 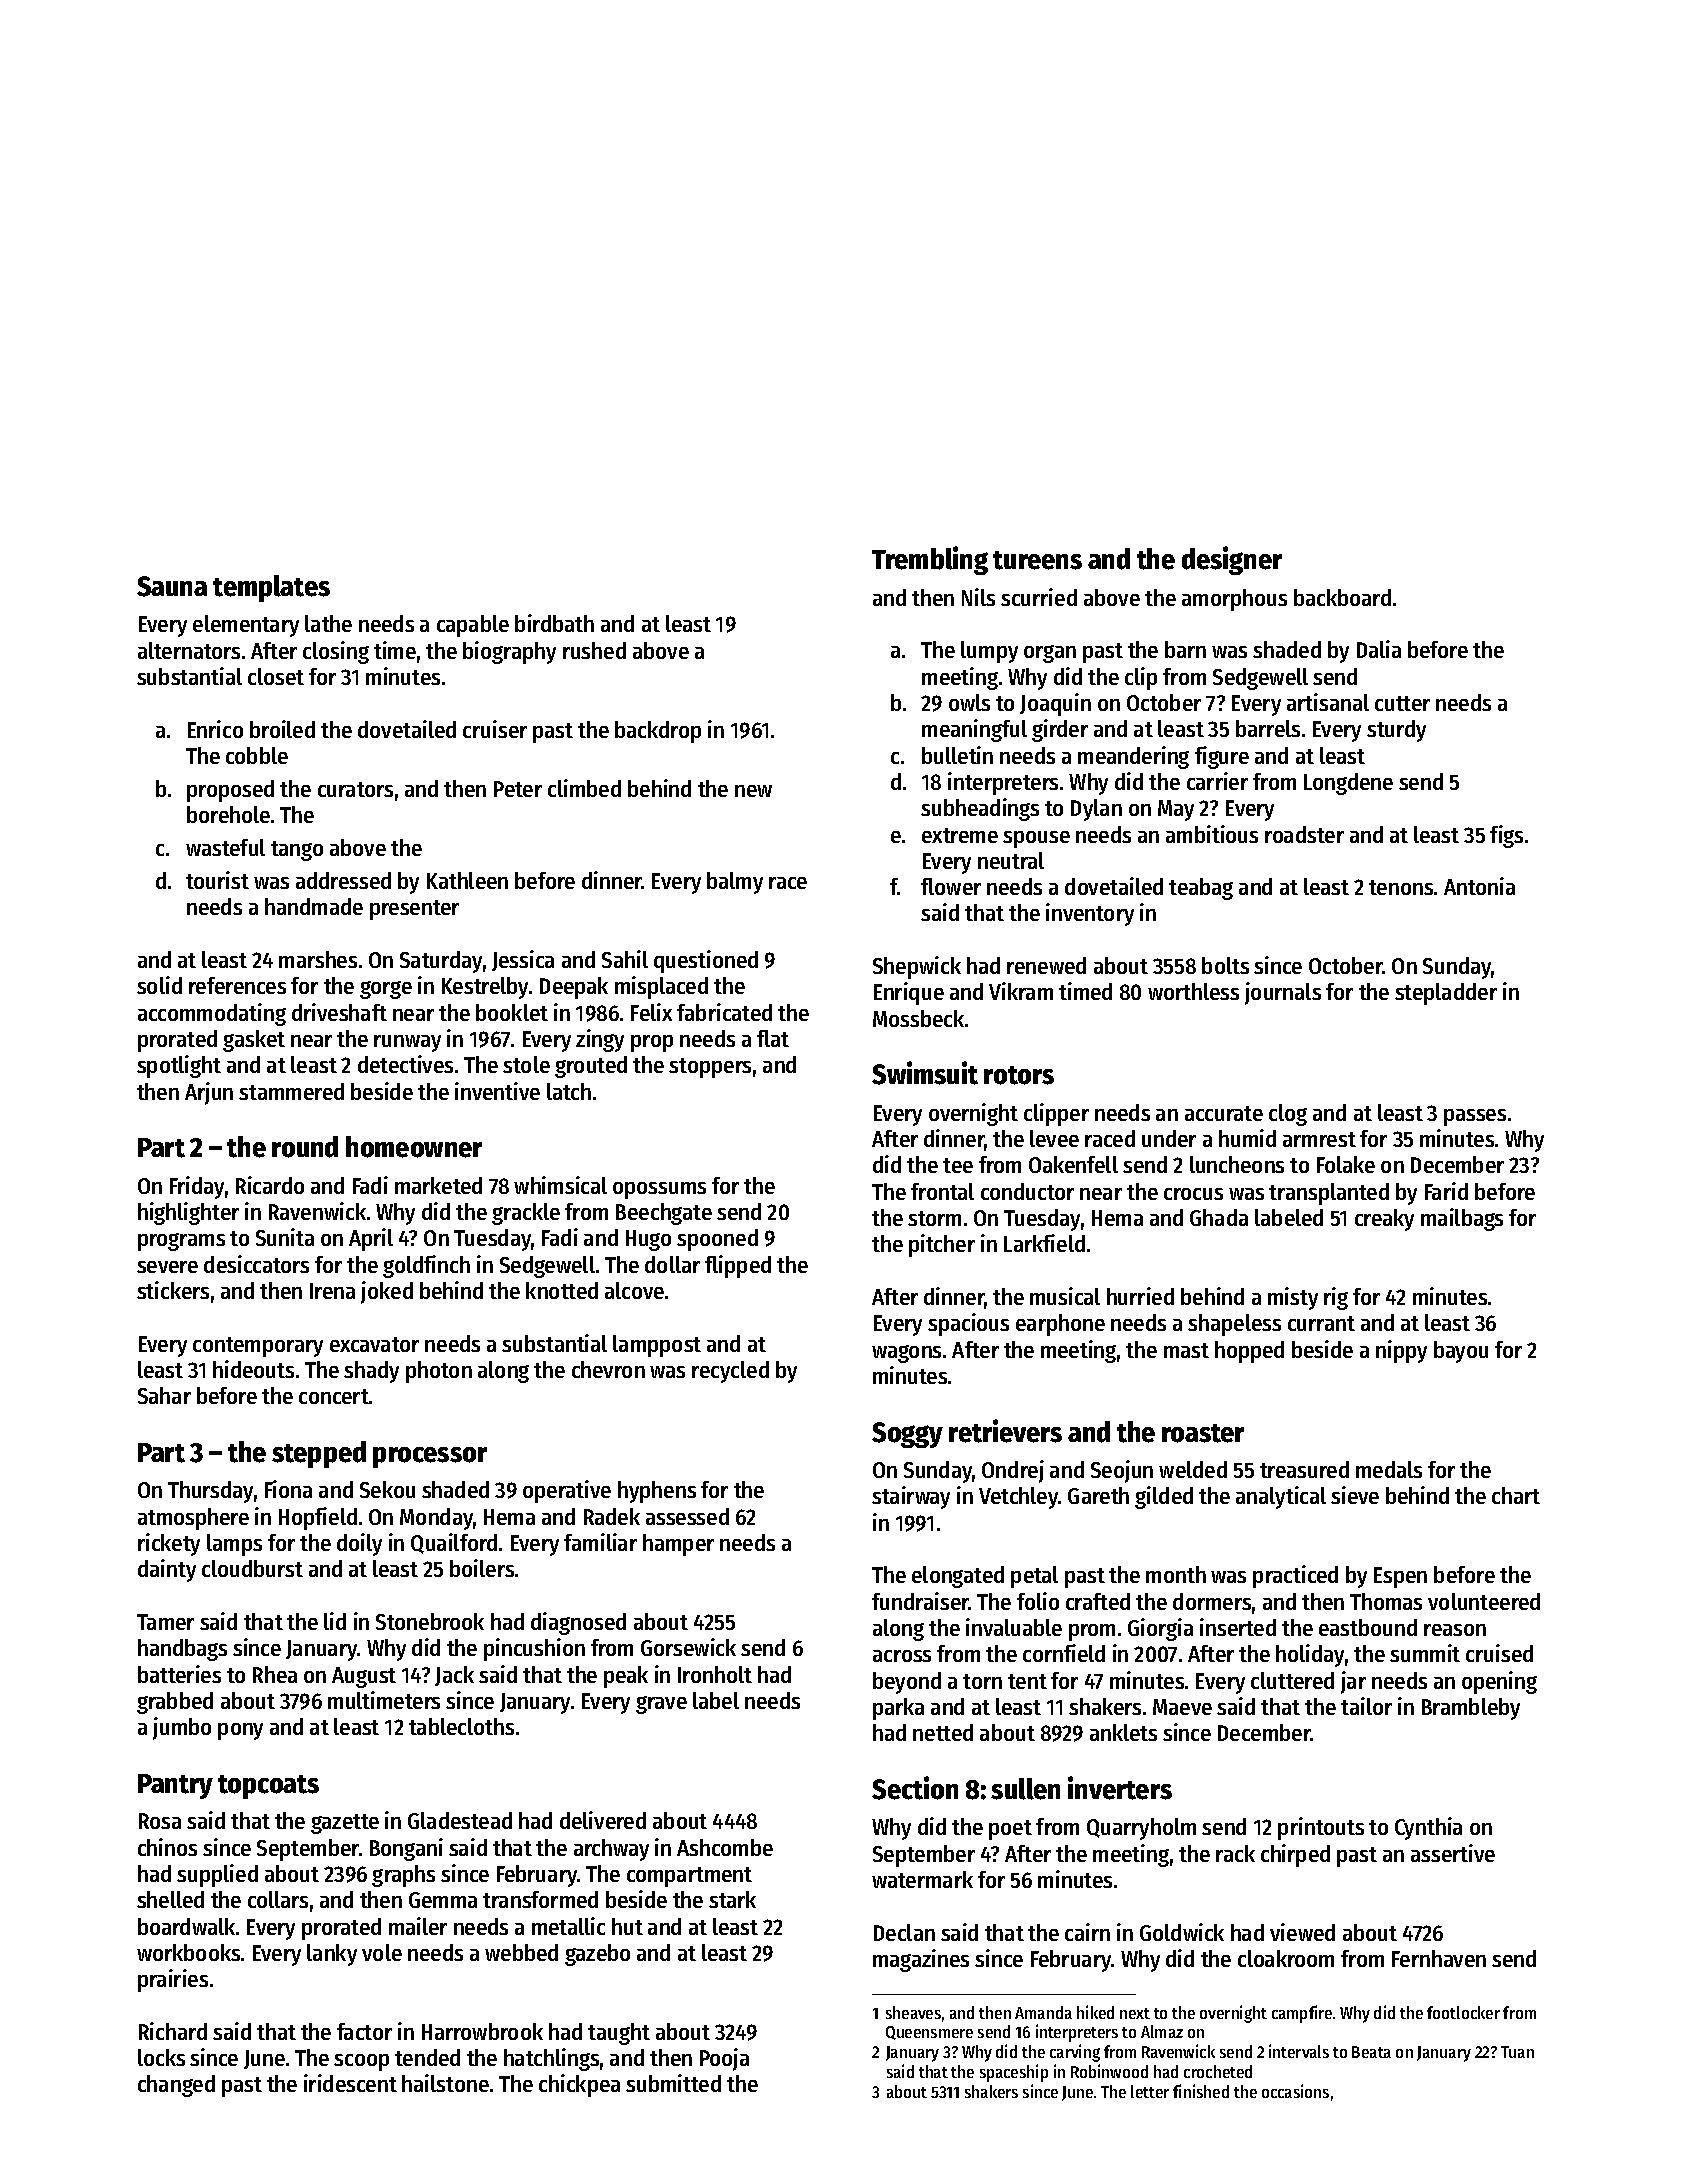 What do you see at coordinates (930, 560) in the image?
I see `Trembling` at bounding box center [930, 560].
